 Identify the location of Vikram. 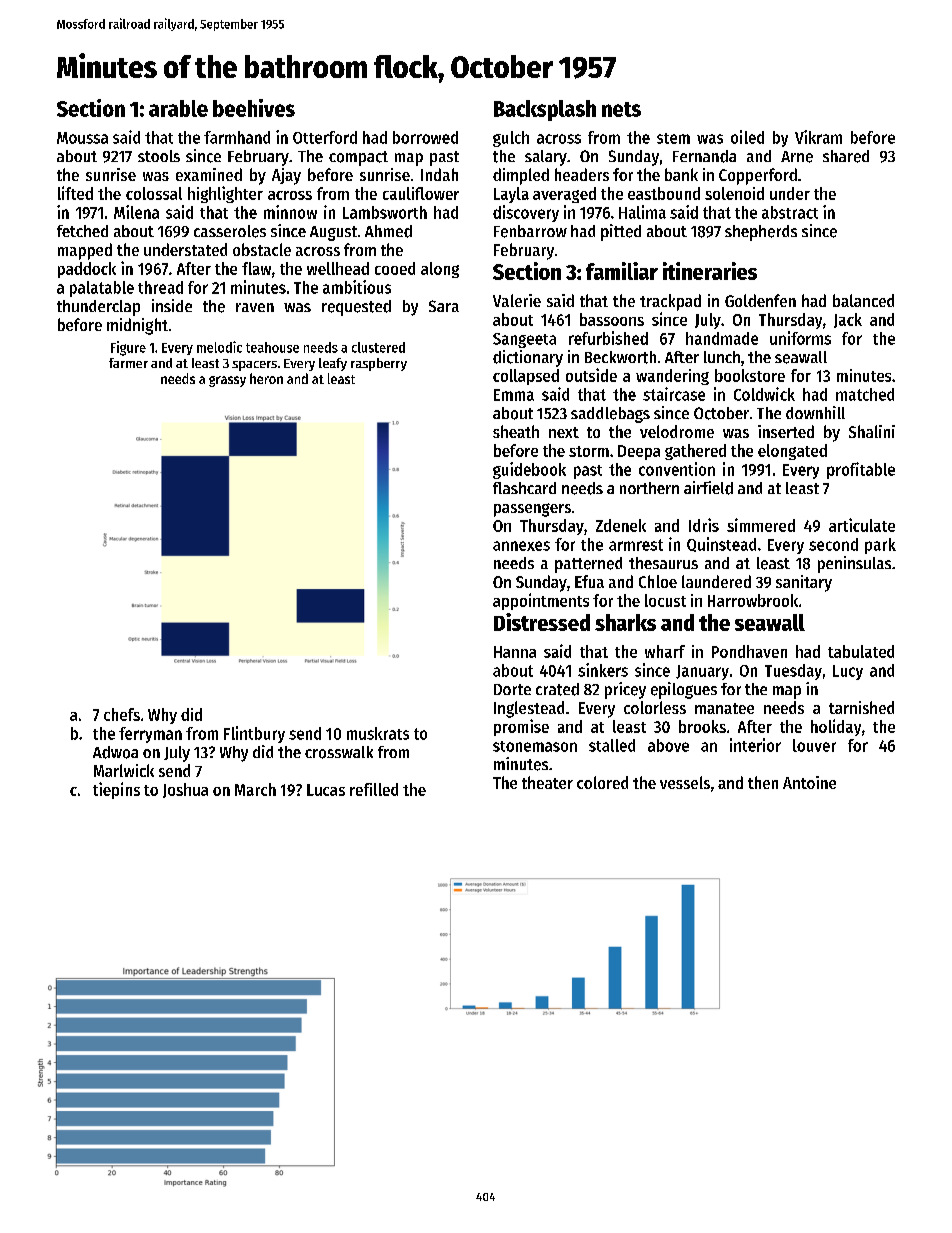
(818, 137).
